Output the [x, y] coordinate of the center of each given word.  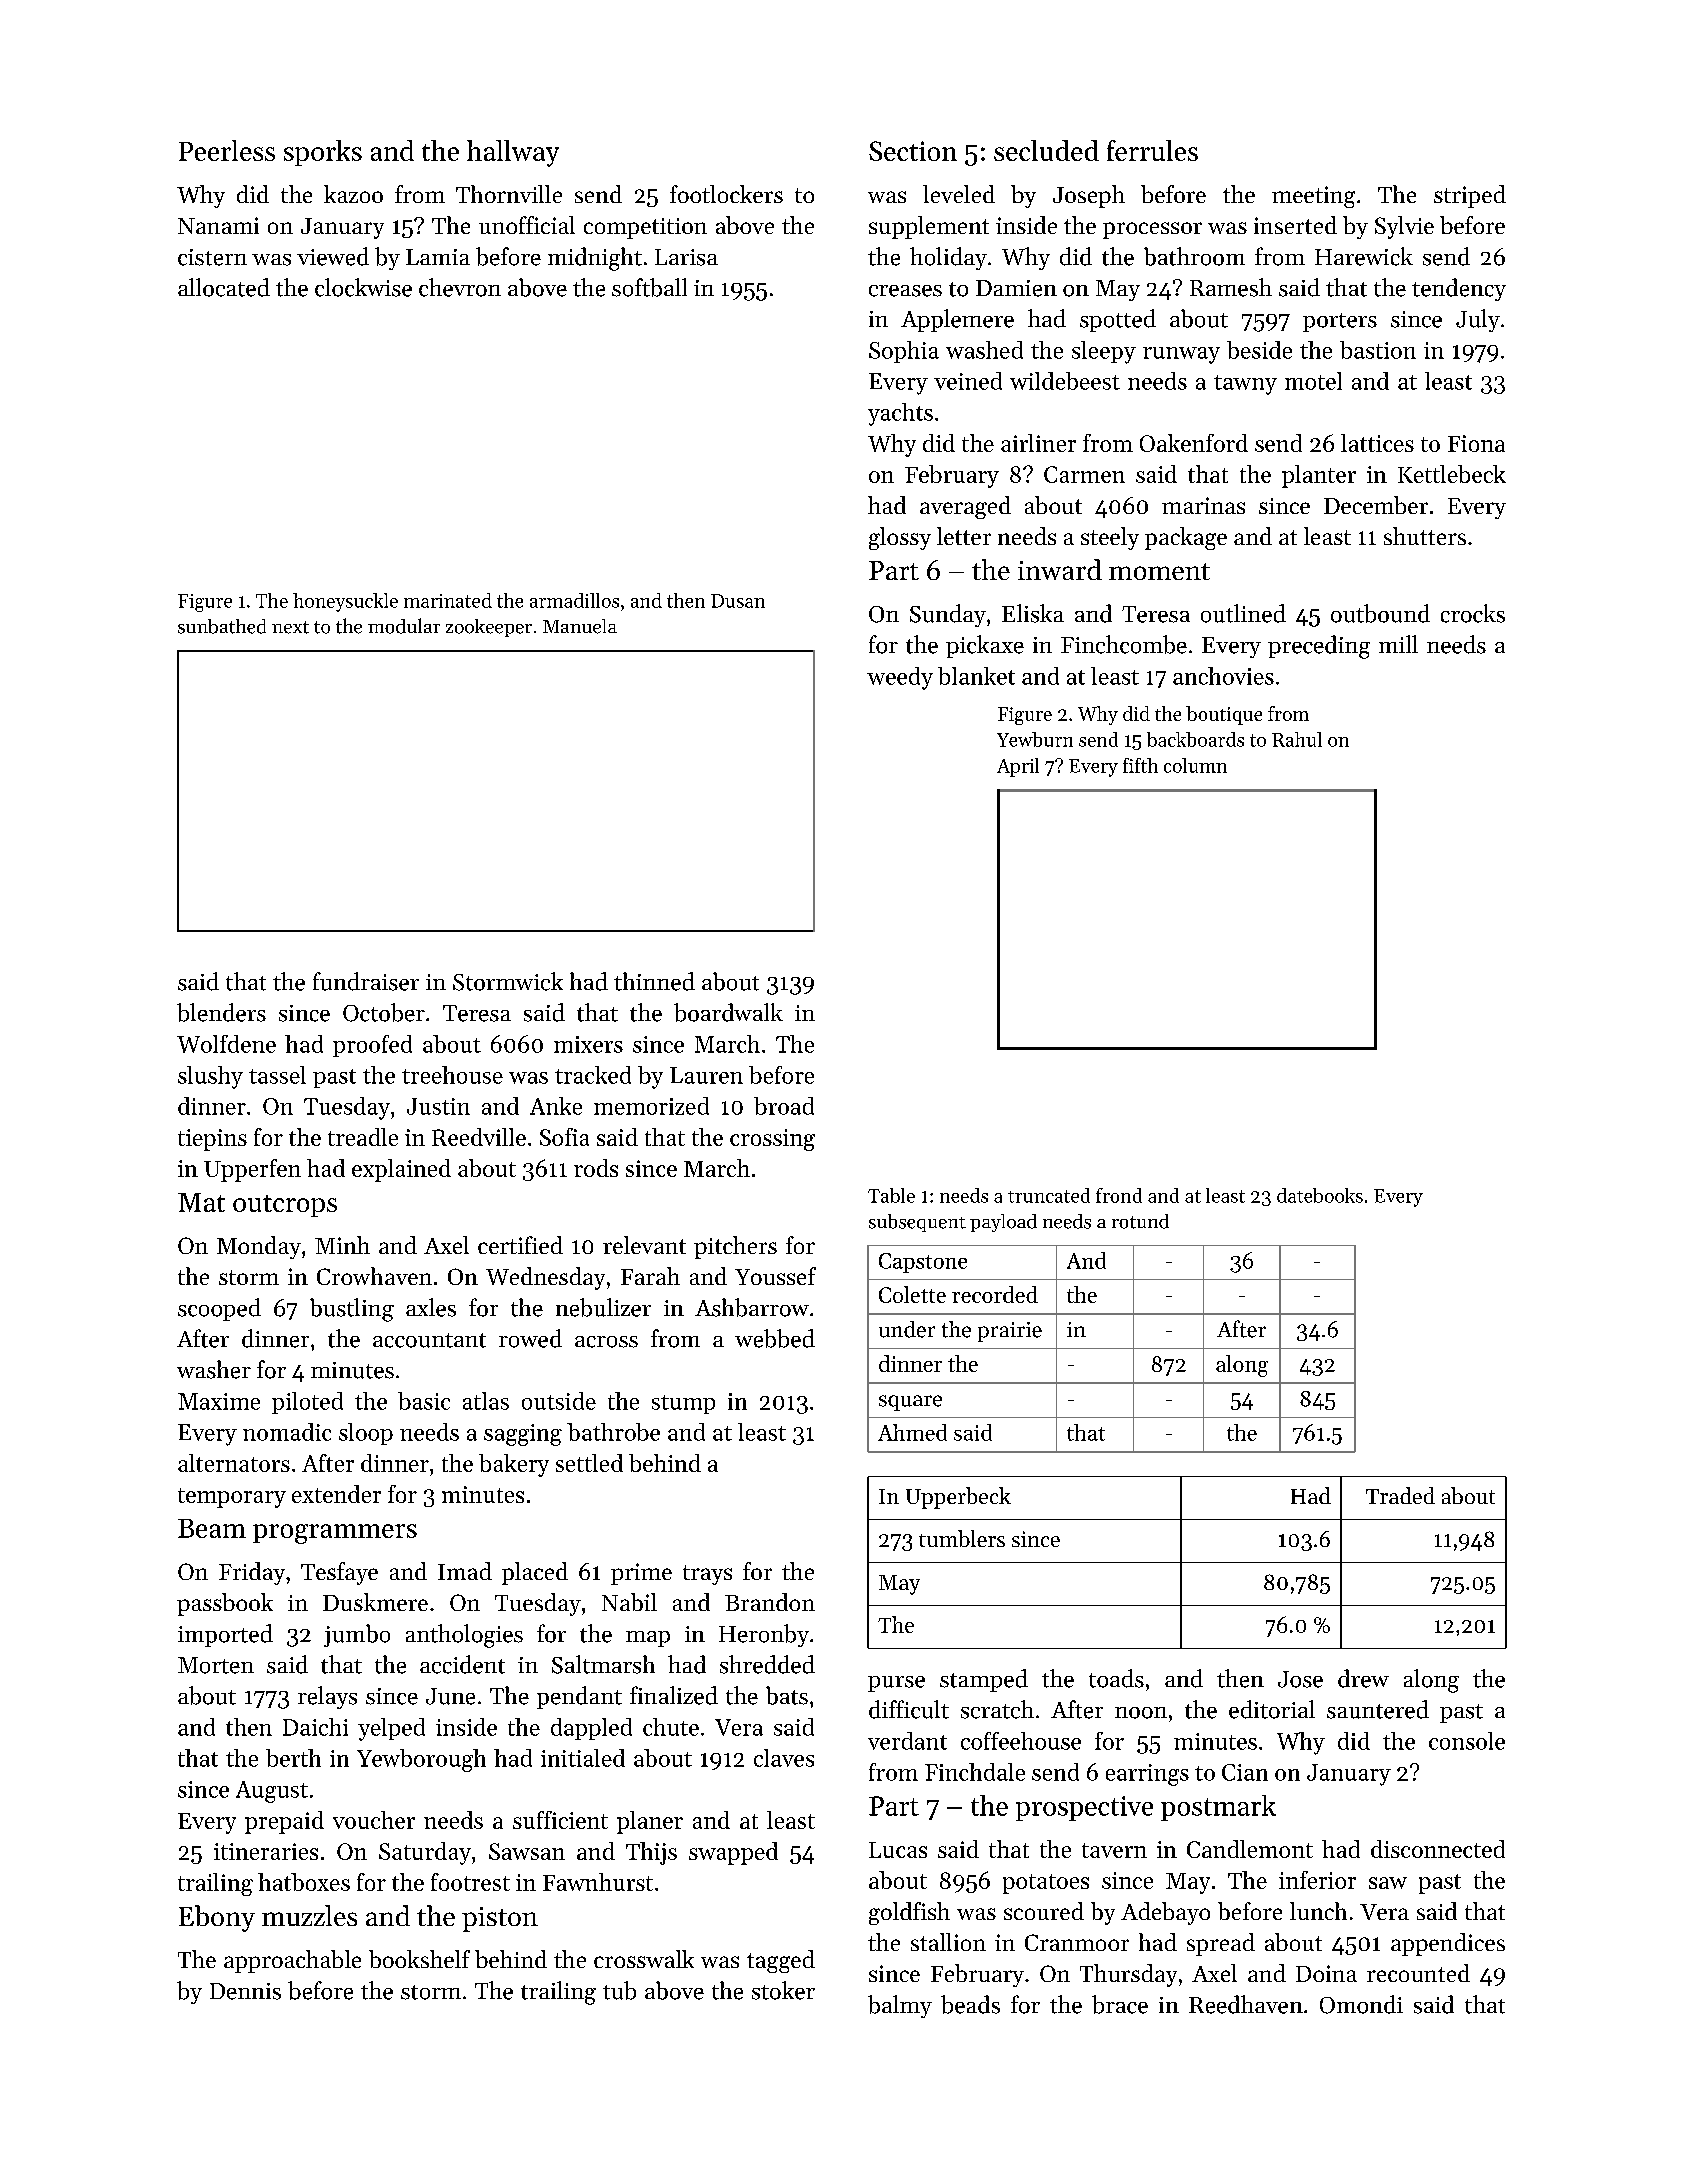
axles [431, 1307]
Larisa [686, 257]
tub [619, 1990]
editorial [1272, 1709]
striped [1470, 196]
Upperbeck [958, 1498]
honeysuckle [345, 602]
